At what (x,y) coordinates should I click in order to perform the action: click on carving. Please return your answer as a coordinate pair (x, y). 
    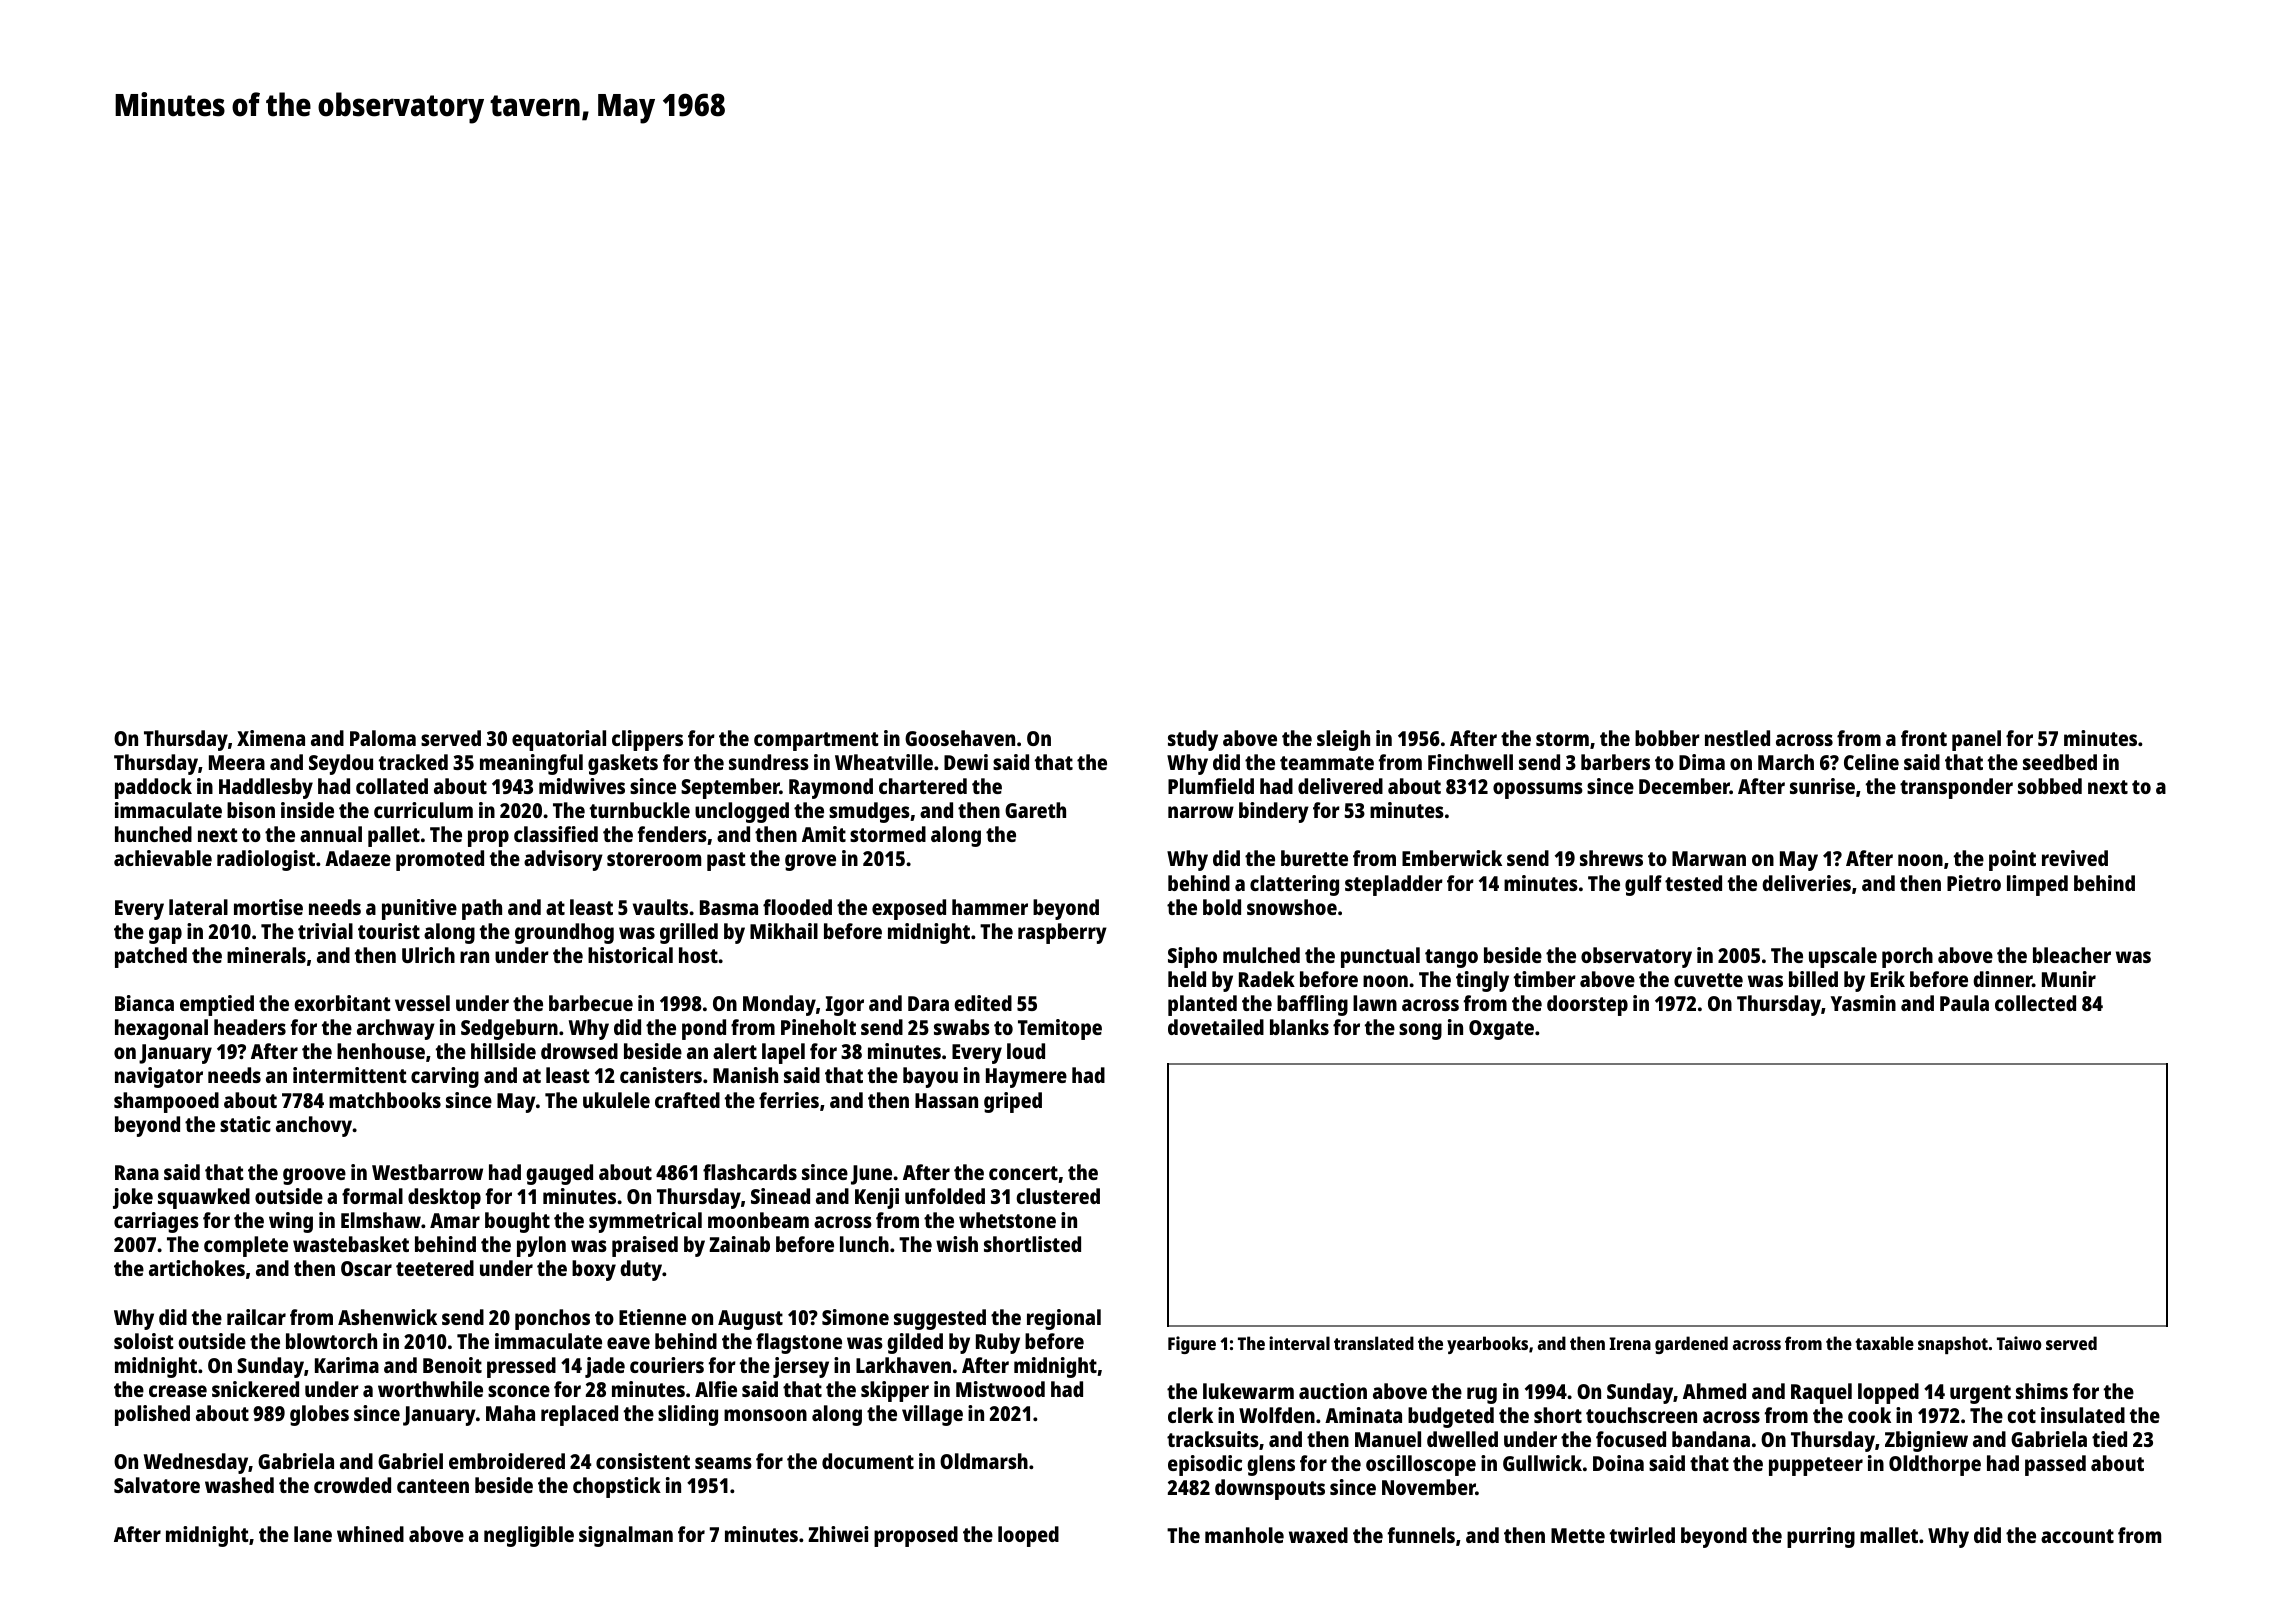
    Looking at the image, I should click on (445, 1077).
